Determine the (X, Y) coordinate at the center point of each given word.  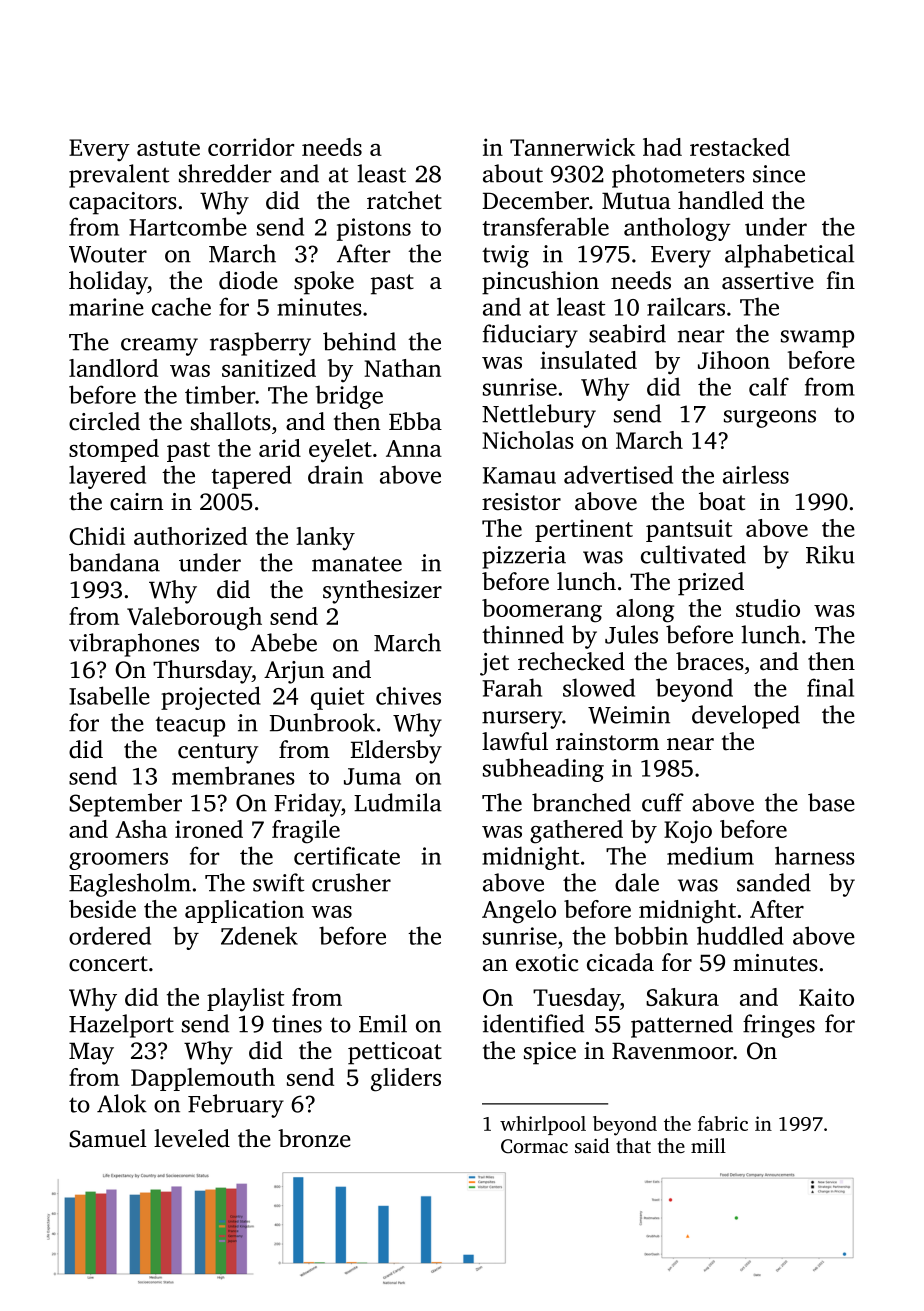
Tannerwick (572, 147)
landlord (113, 368)
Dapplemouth (203, 1079)
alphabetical (789, 256)
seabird (627, 333)
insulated (588, 360)
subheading (543, 770)
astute (168, 148)
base (831, 802)
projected (211, 698)
